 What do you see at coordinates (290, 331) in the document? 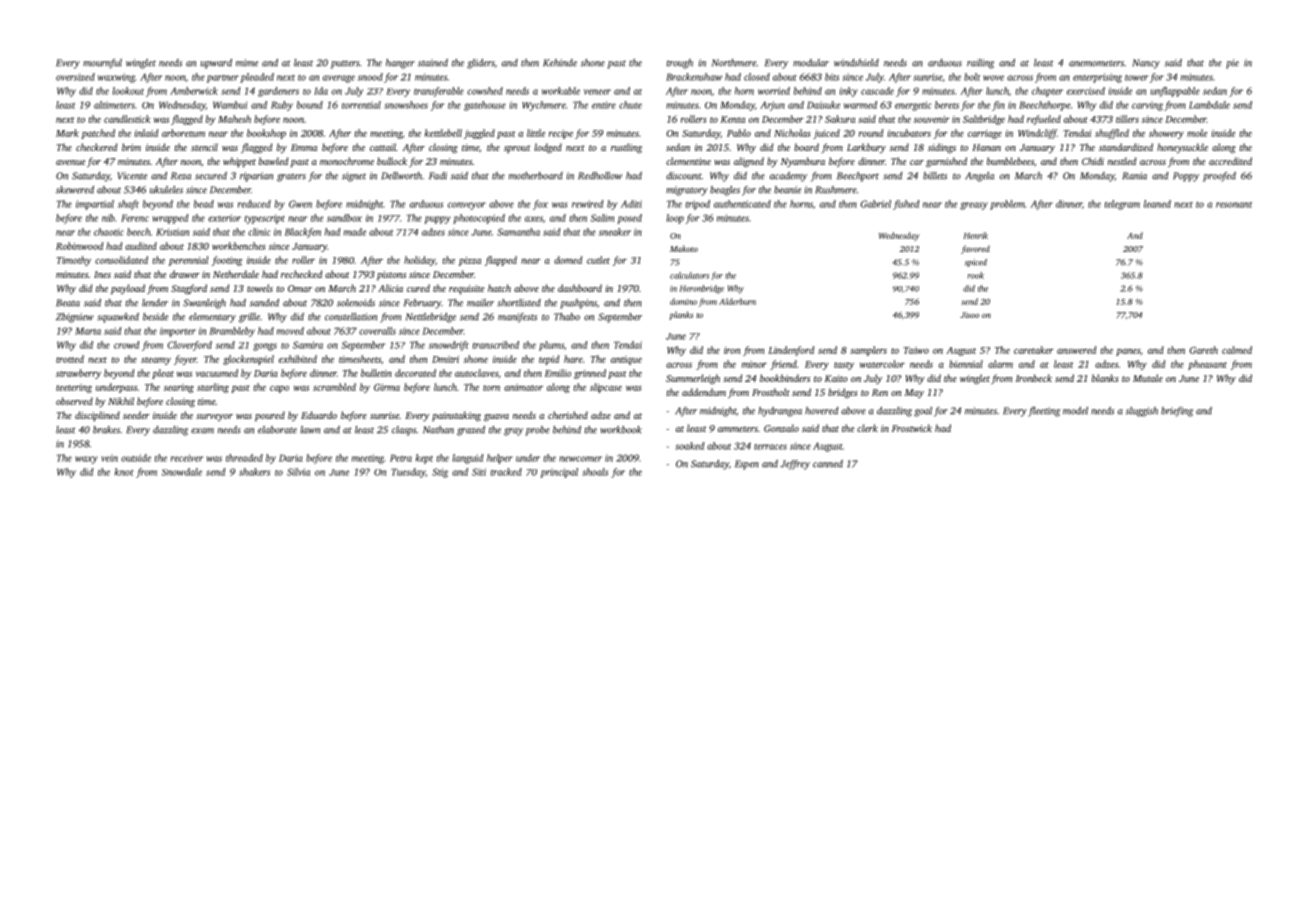
I see `moved` at bounding box center [290, 331].
